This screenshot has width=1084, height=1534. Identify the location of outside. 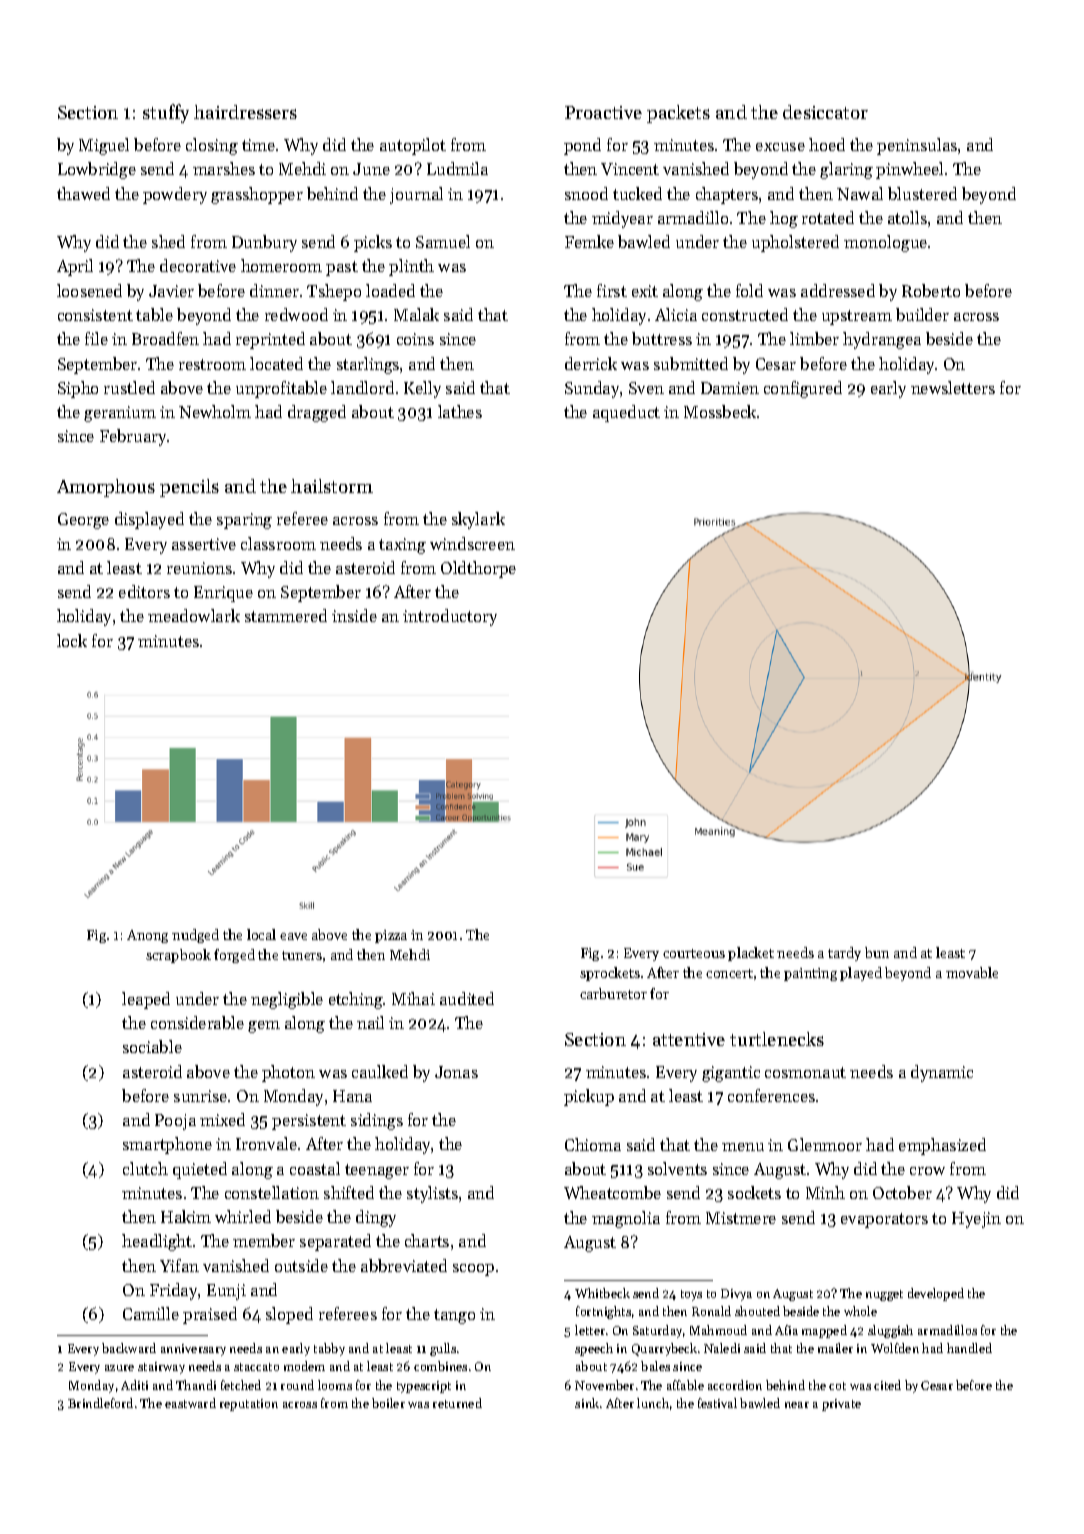
(301, 1265).
